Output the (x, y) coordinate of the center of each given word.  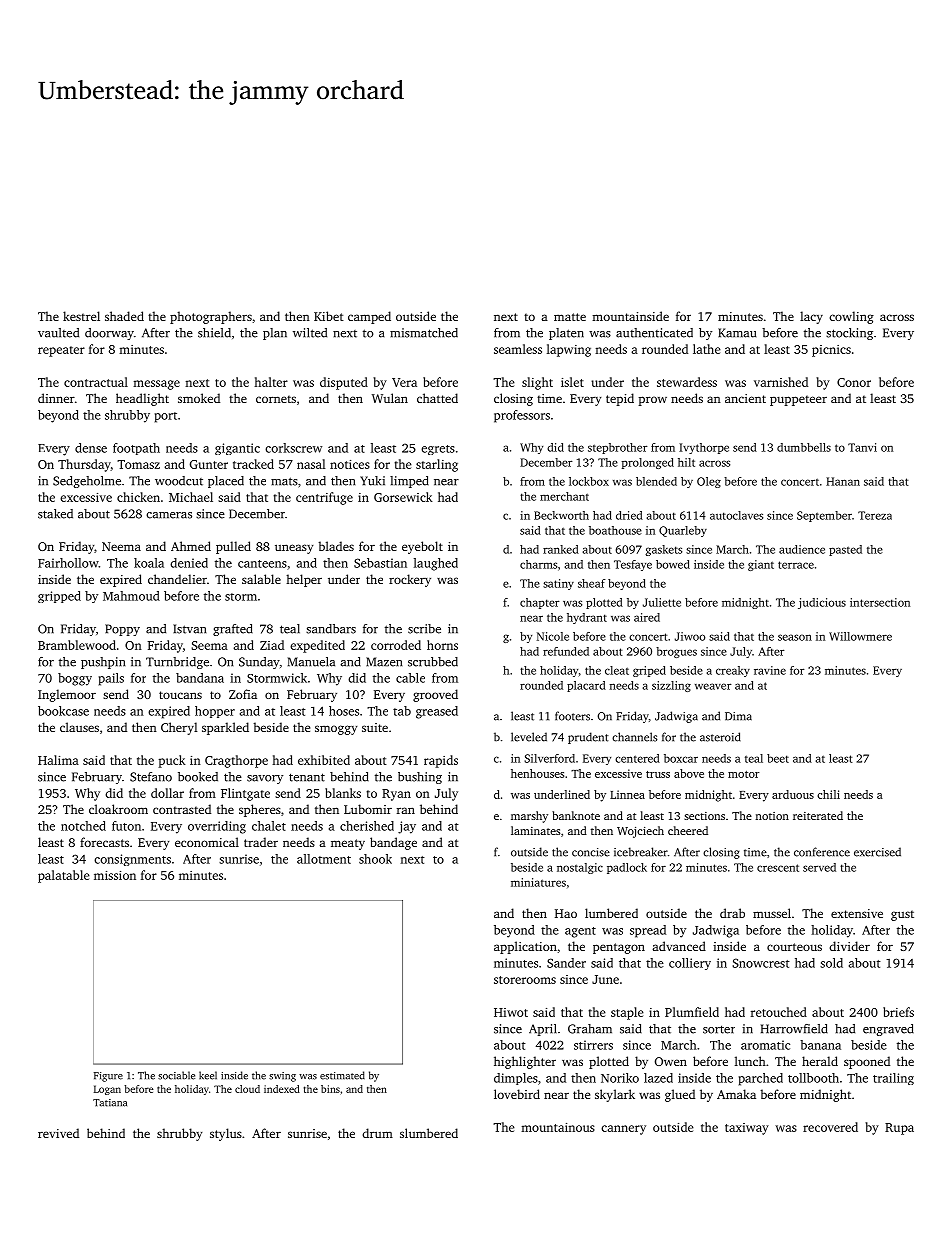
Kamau (737, 333)
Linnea (627, 794)
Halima (58, 760)
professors (522, 416)
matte (570, 317)
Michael (191, 497)
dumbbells (804, 447)
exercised (877, 852)
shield (214, 333)
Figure (108, 1077)
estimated (342, 1075)
